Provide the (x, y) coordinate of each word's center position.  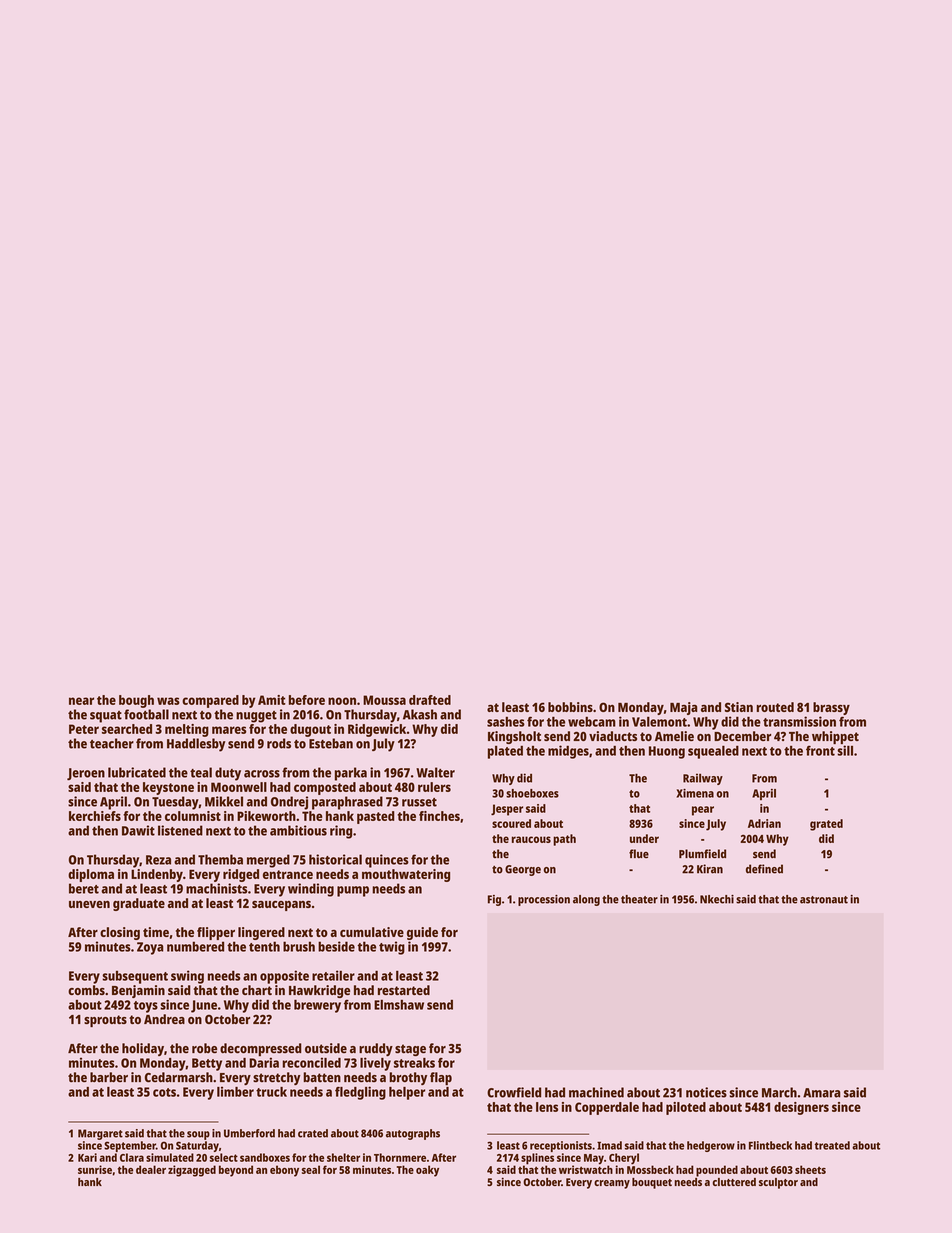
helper (407, 1093)
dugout (310, 730)
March (779, 1092)
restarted (404, 990)
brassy (831, 708)
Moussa (384, 700)
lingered (261, 933)
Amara (821, 1093)
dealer (151, 1169)
